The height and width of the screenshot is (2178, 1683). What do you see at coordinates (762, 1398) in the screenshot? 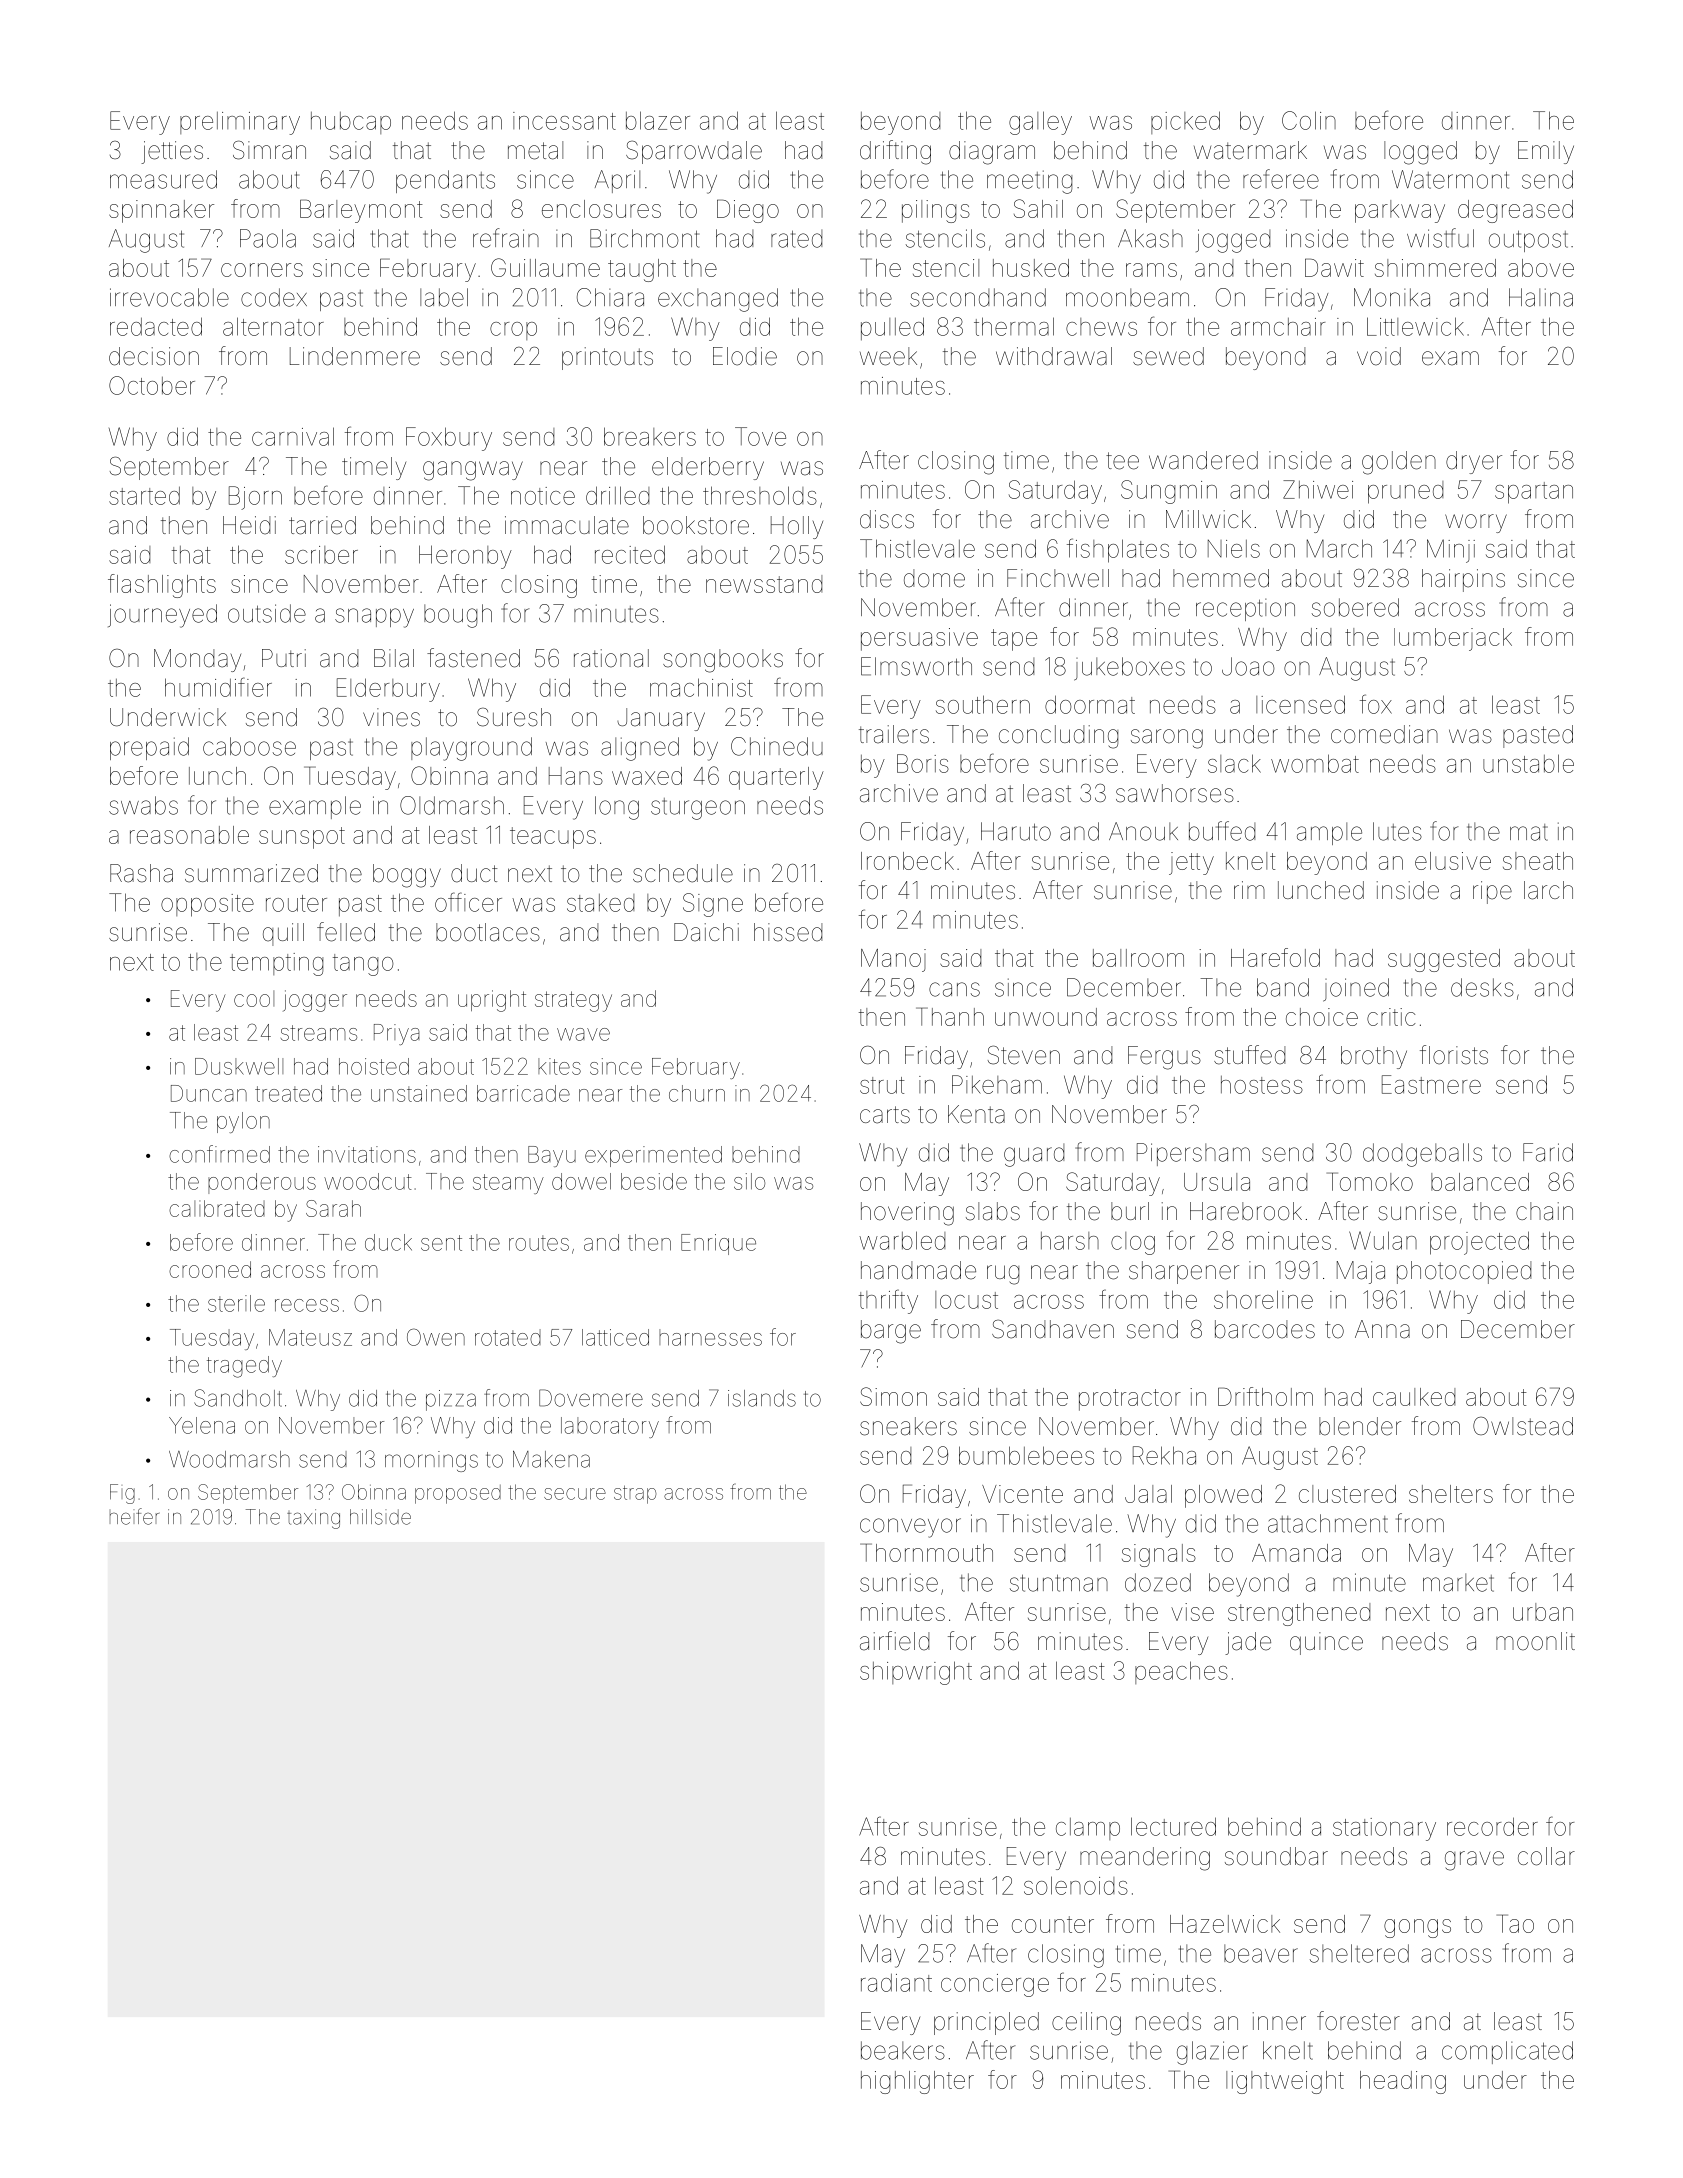
I see `islands` at bounding box center [762, 1398].
